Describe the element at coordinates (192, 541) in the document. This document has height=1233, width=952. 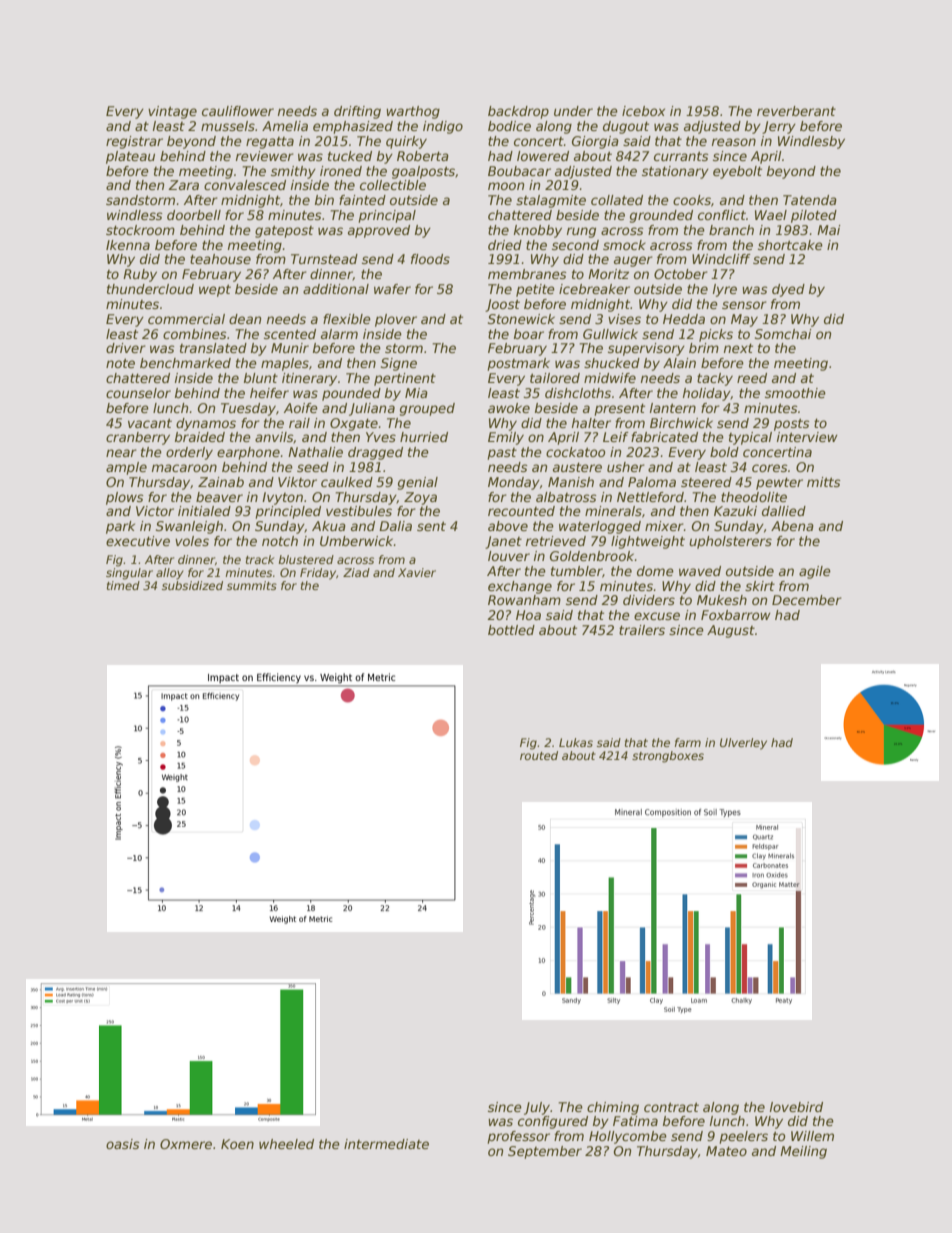
I see `voles` at that location.
